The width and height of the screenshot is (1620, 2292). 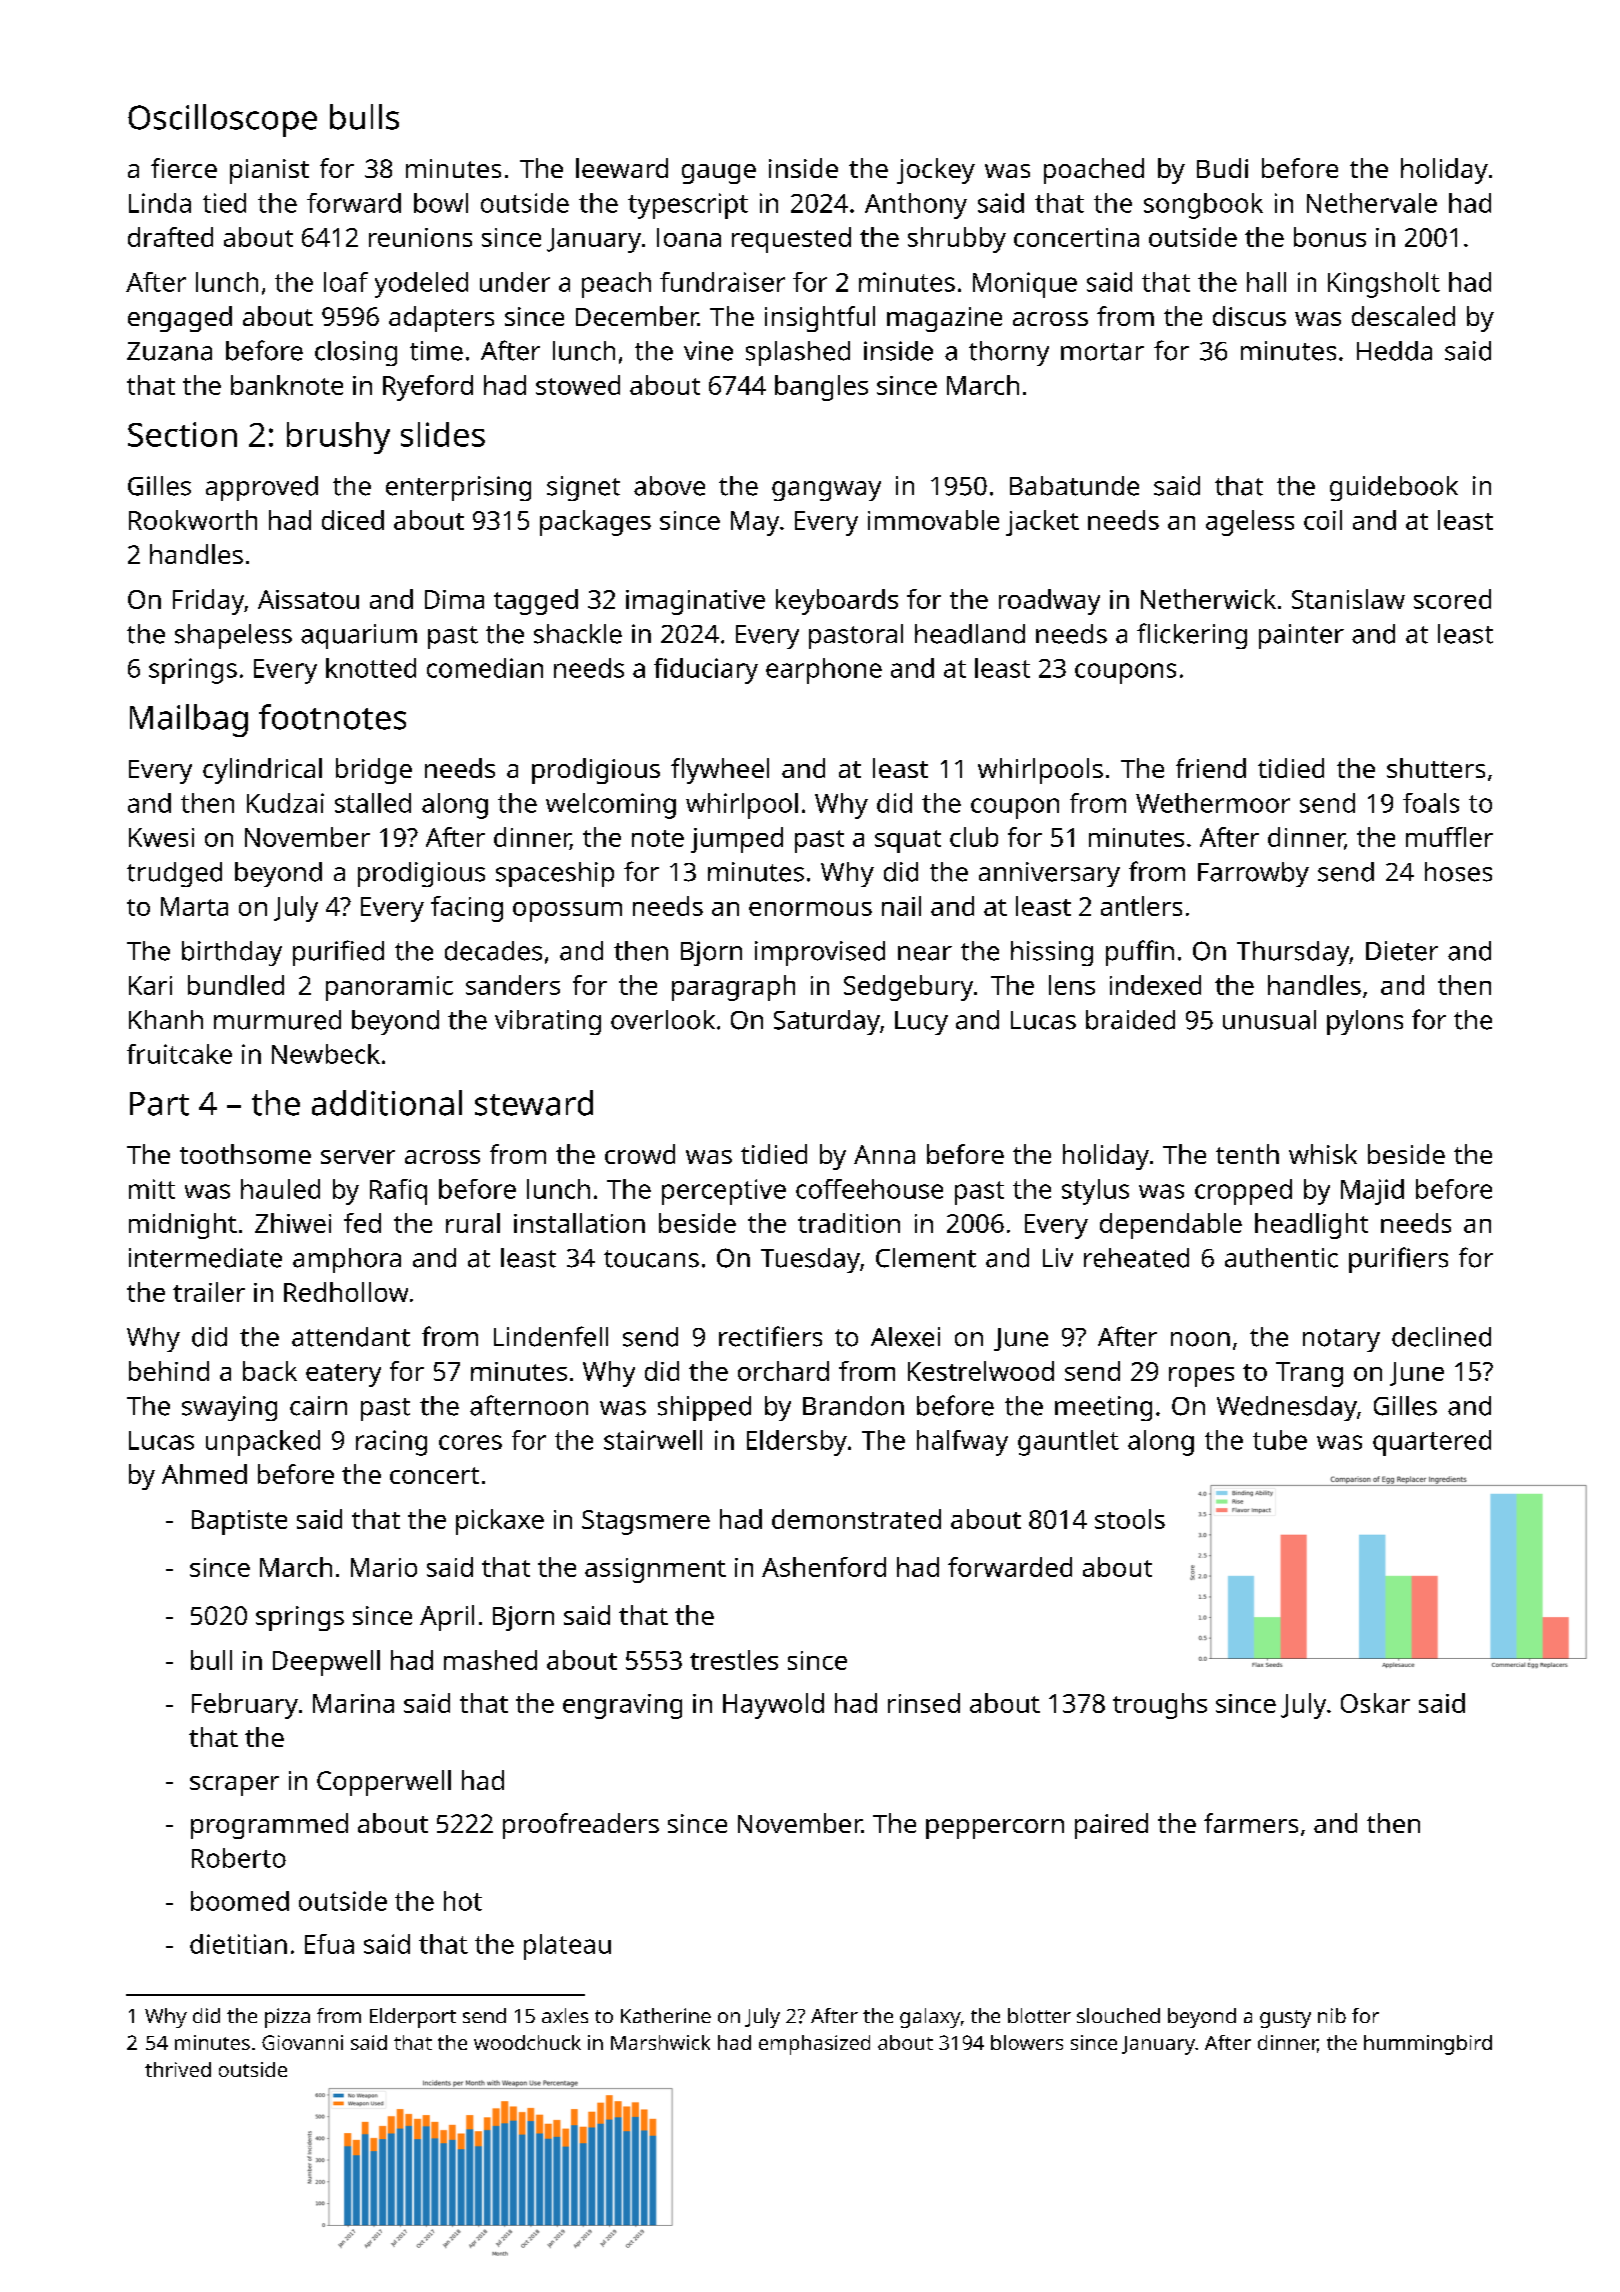 I want to click on troughs, so click(x=1160, y=1706).
